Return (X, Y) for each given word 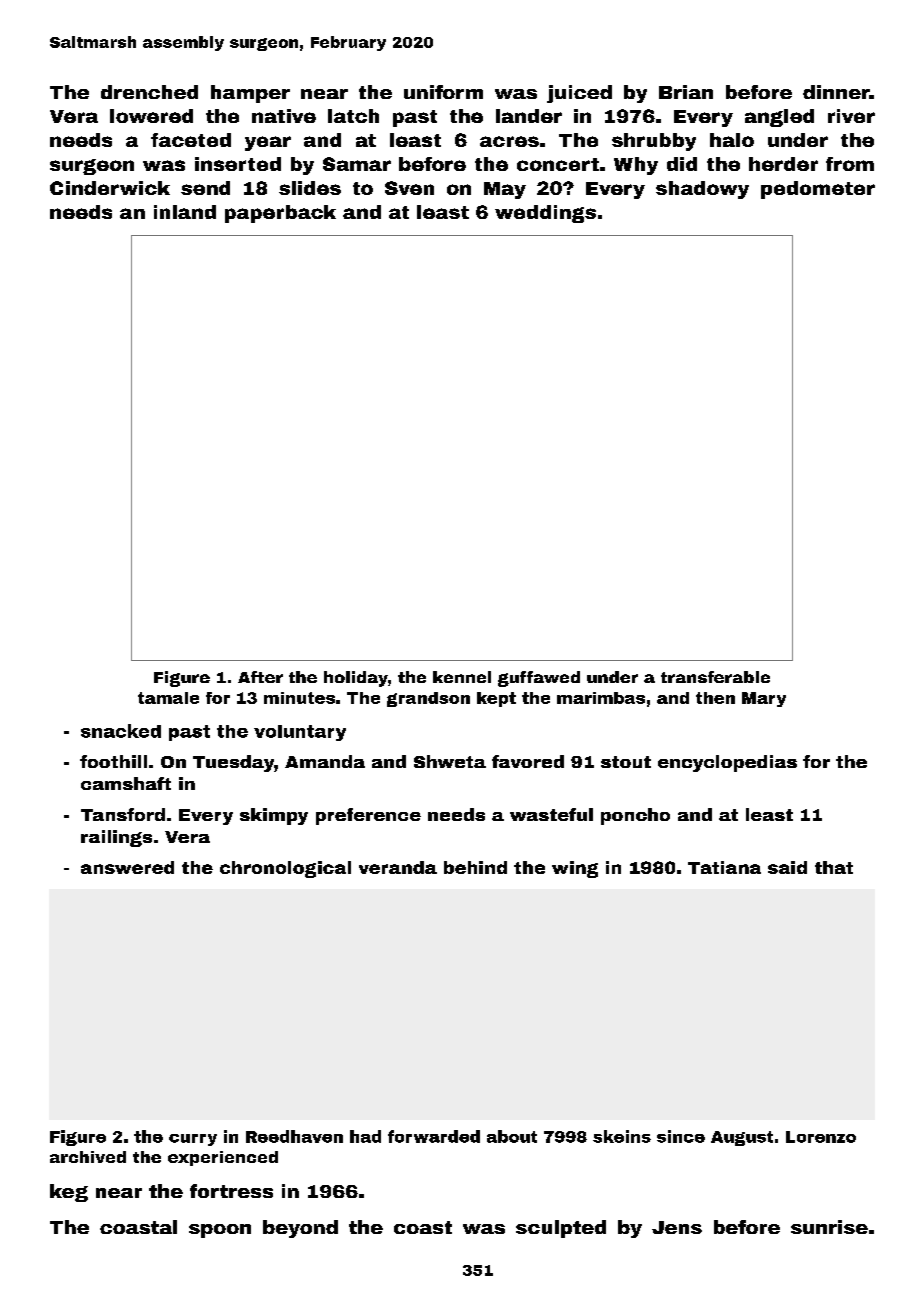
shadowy (702, 190)
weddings (545, 214)
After (260, 677)
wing (575, 869)
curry (193, 1140)
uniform (443, 92)
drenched (149, 92)
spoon (220, 1231)
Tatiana (724, 867)
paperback (280, 214)
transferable (715, 677)
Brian (686, 92)
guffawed (539, 679)
